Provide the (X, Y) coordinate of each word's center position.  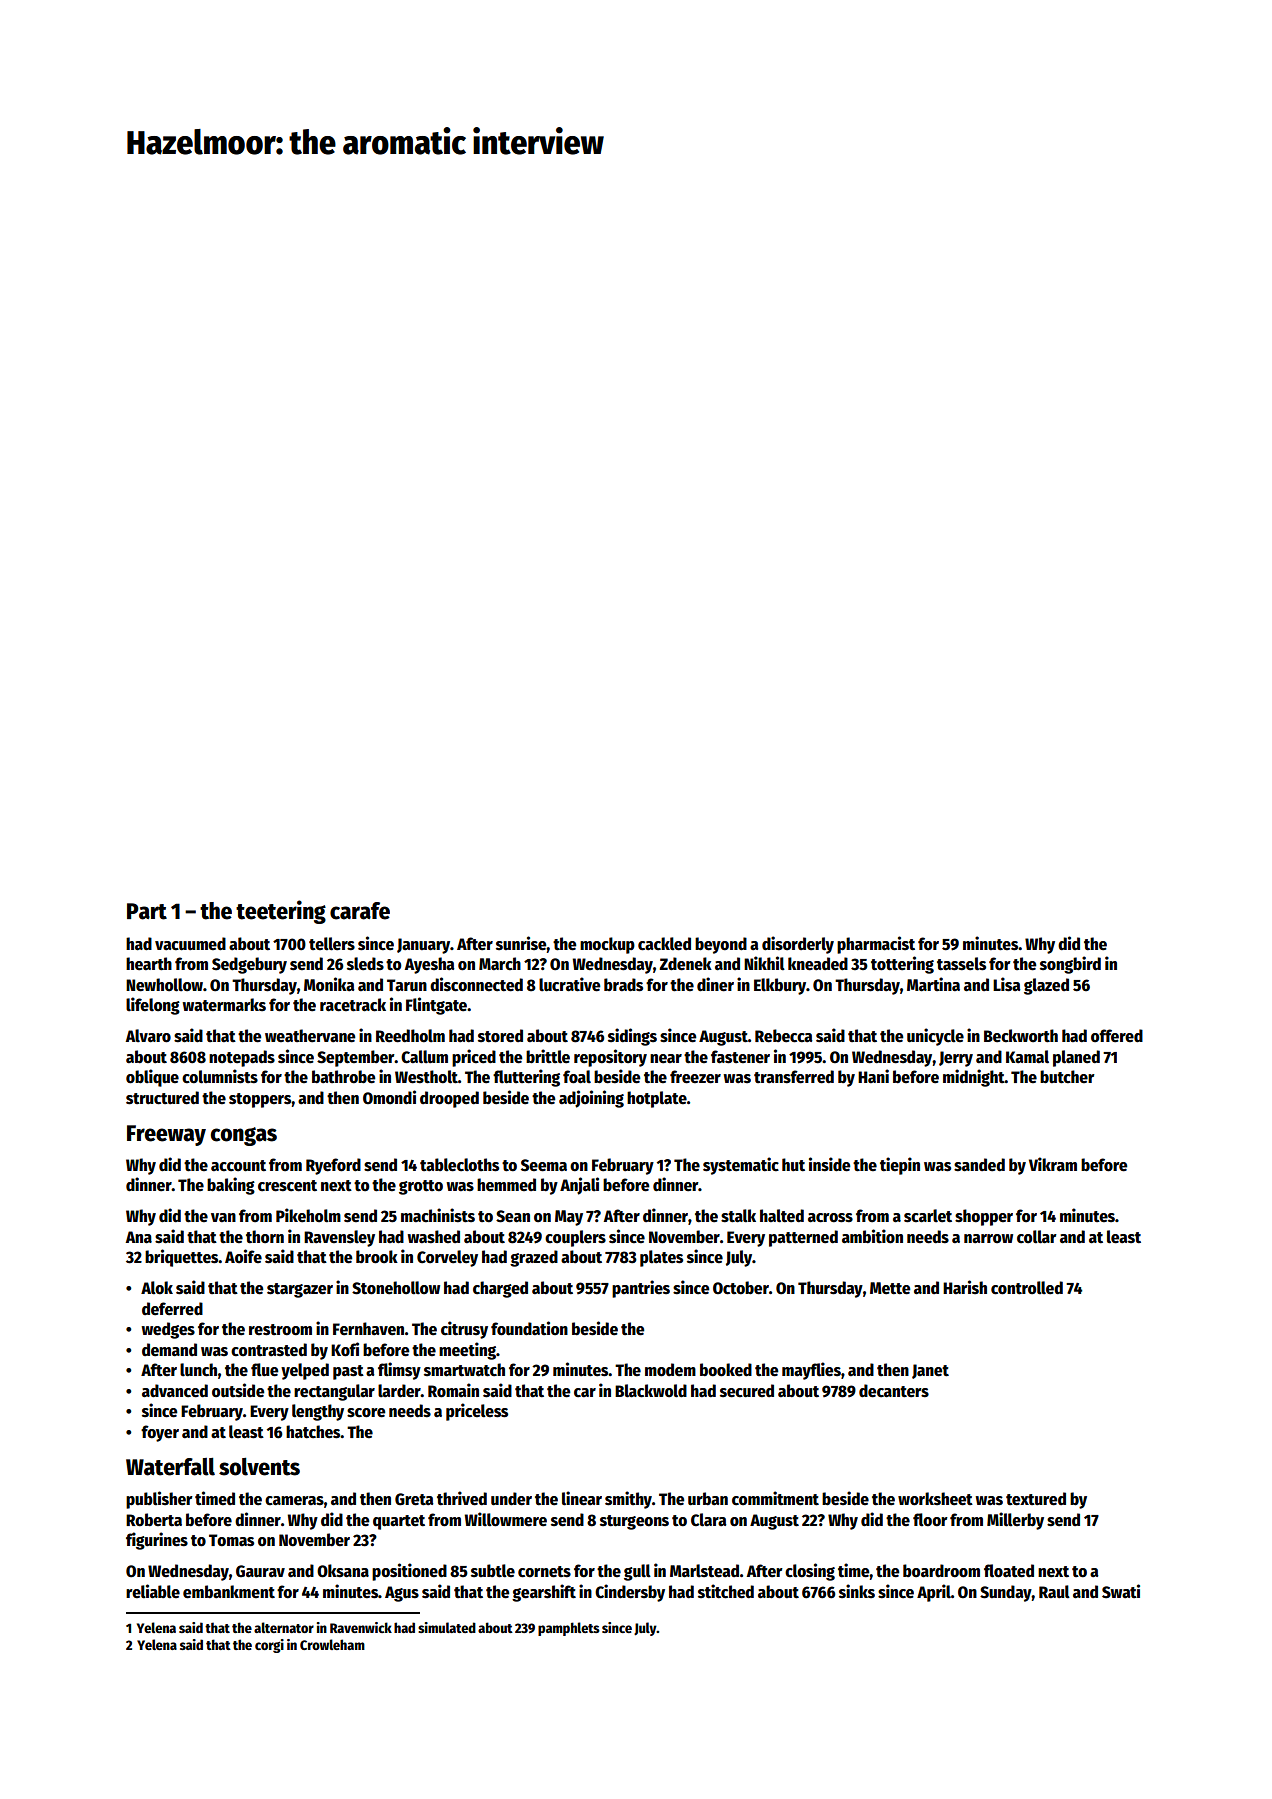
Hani (873, 1076)
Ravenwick (361, 1627)
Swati (1121, 1591)
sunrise (521, 943)
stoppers (260, 1100)
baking (231, 1186)
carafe (360, 911)
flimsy (399, 1371)
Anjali (579, 1186)
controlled (1027, 1288)
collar (1037, 1237)
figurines (157, 1541)
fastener (740, 1057)
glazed (1046, 986)
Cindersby (630, 1593)
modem (670, 1370)
